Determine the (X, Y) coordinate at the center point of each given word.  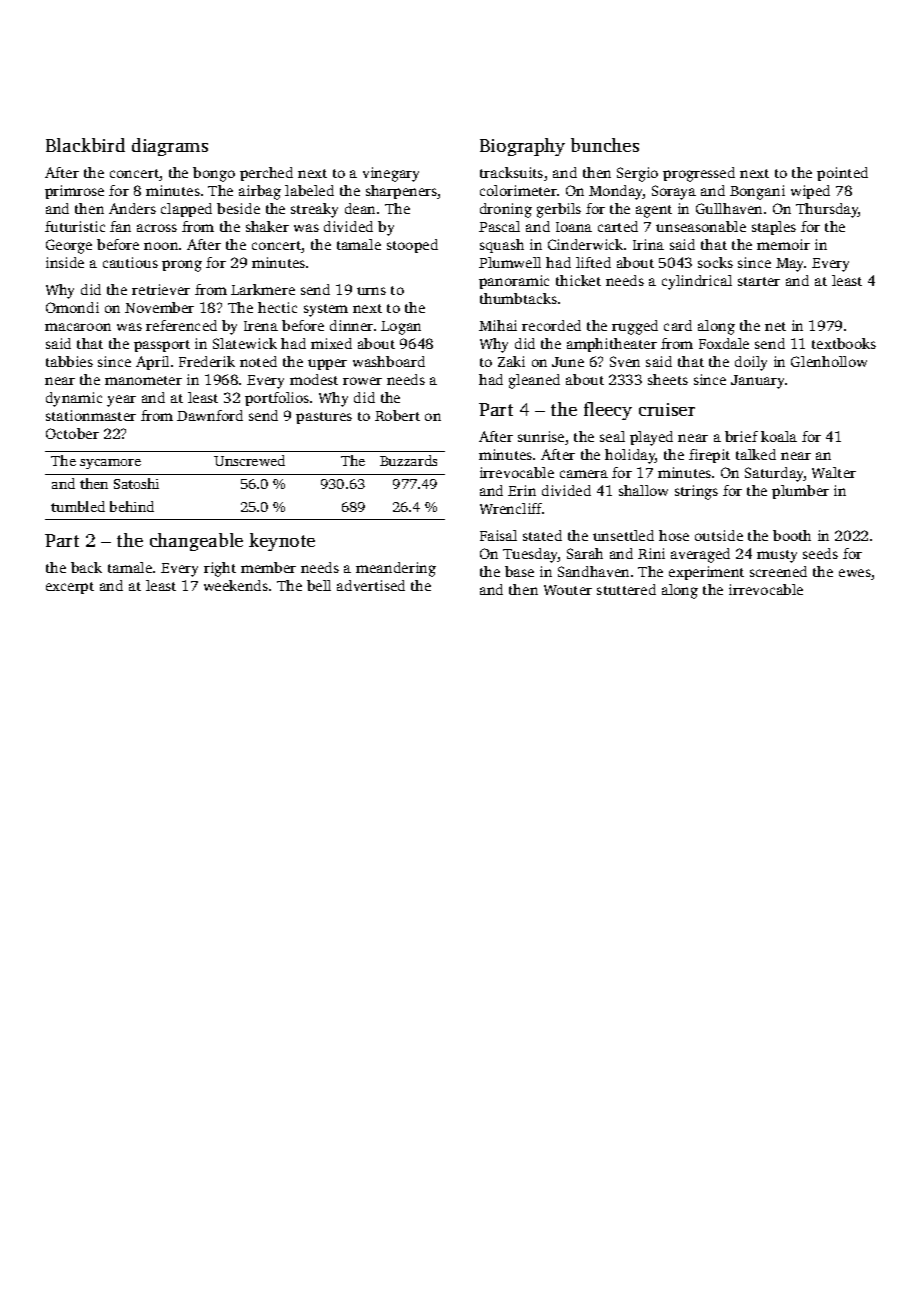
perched (266, 174)
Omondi (72, 307)
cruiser (667, 409)
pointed (842, 174)
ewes (855, 573)
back (86, 567)
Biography (522, 147)
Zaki (511, 361)
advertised (371, 585)
